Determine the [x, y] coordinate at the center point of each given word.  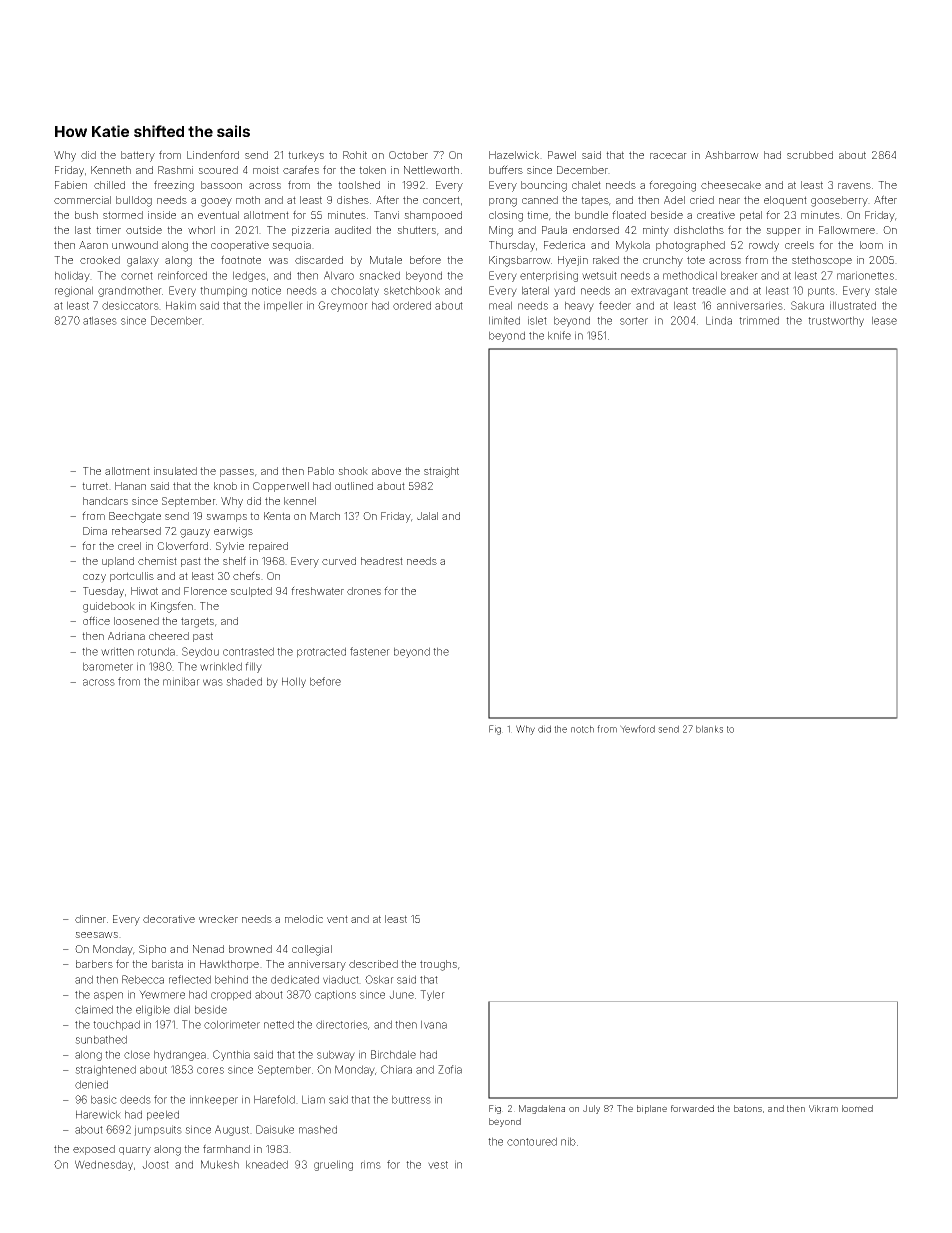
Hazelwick [514, 155]
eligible [153, 1010]
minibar [181, 681]
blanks [709, 729]
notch [582, 729]
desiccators [130, 305]
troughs [438, 965]
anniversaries [750, 305]
